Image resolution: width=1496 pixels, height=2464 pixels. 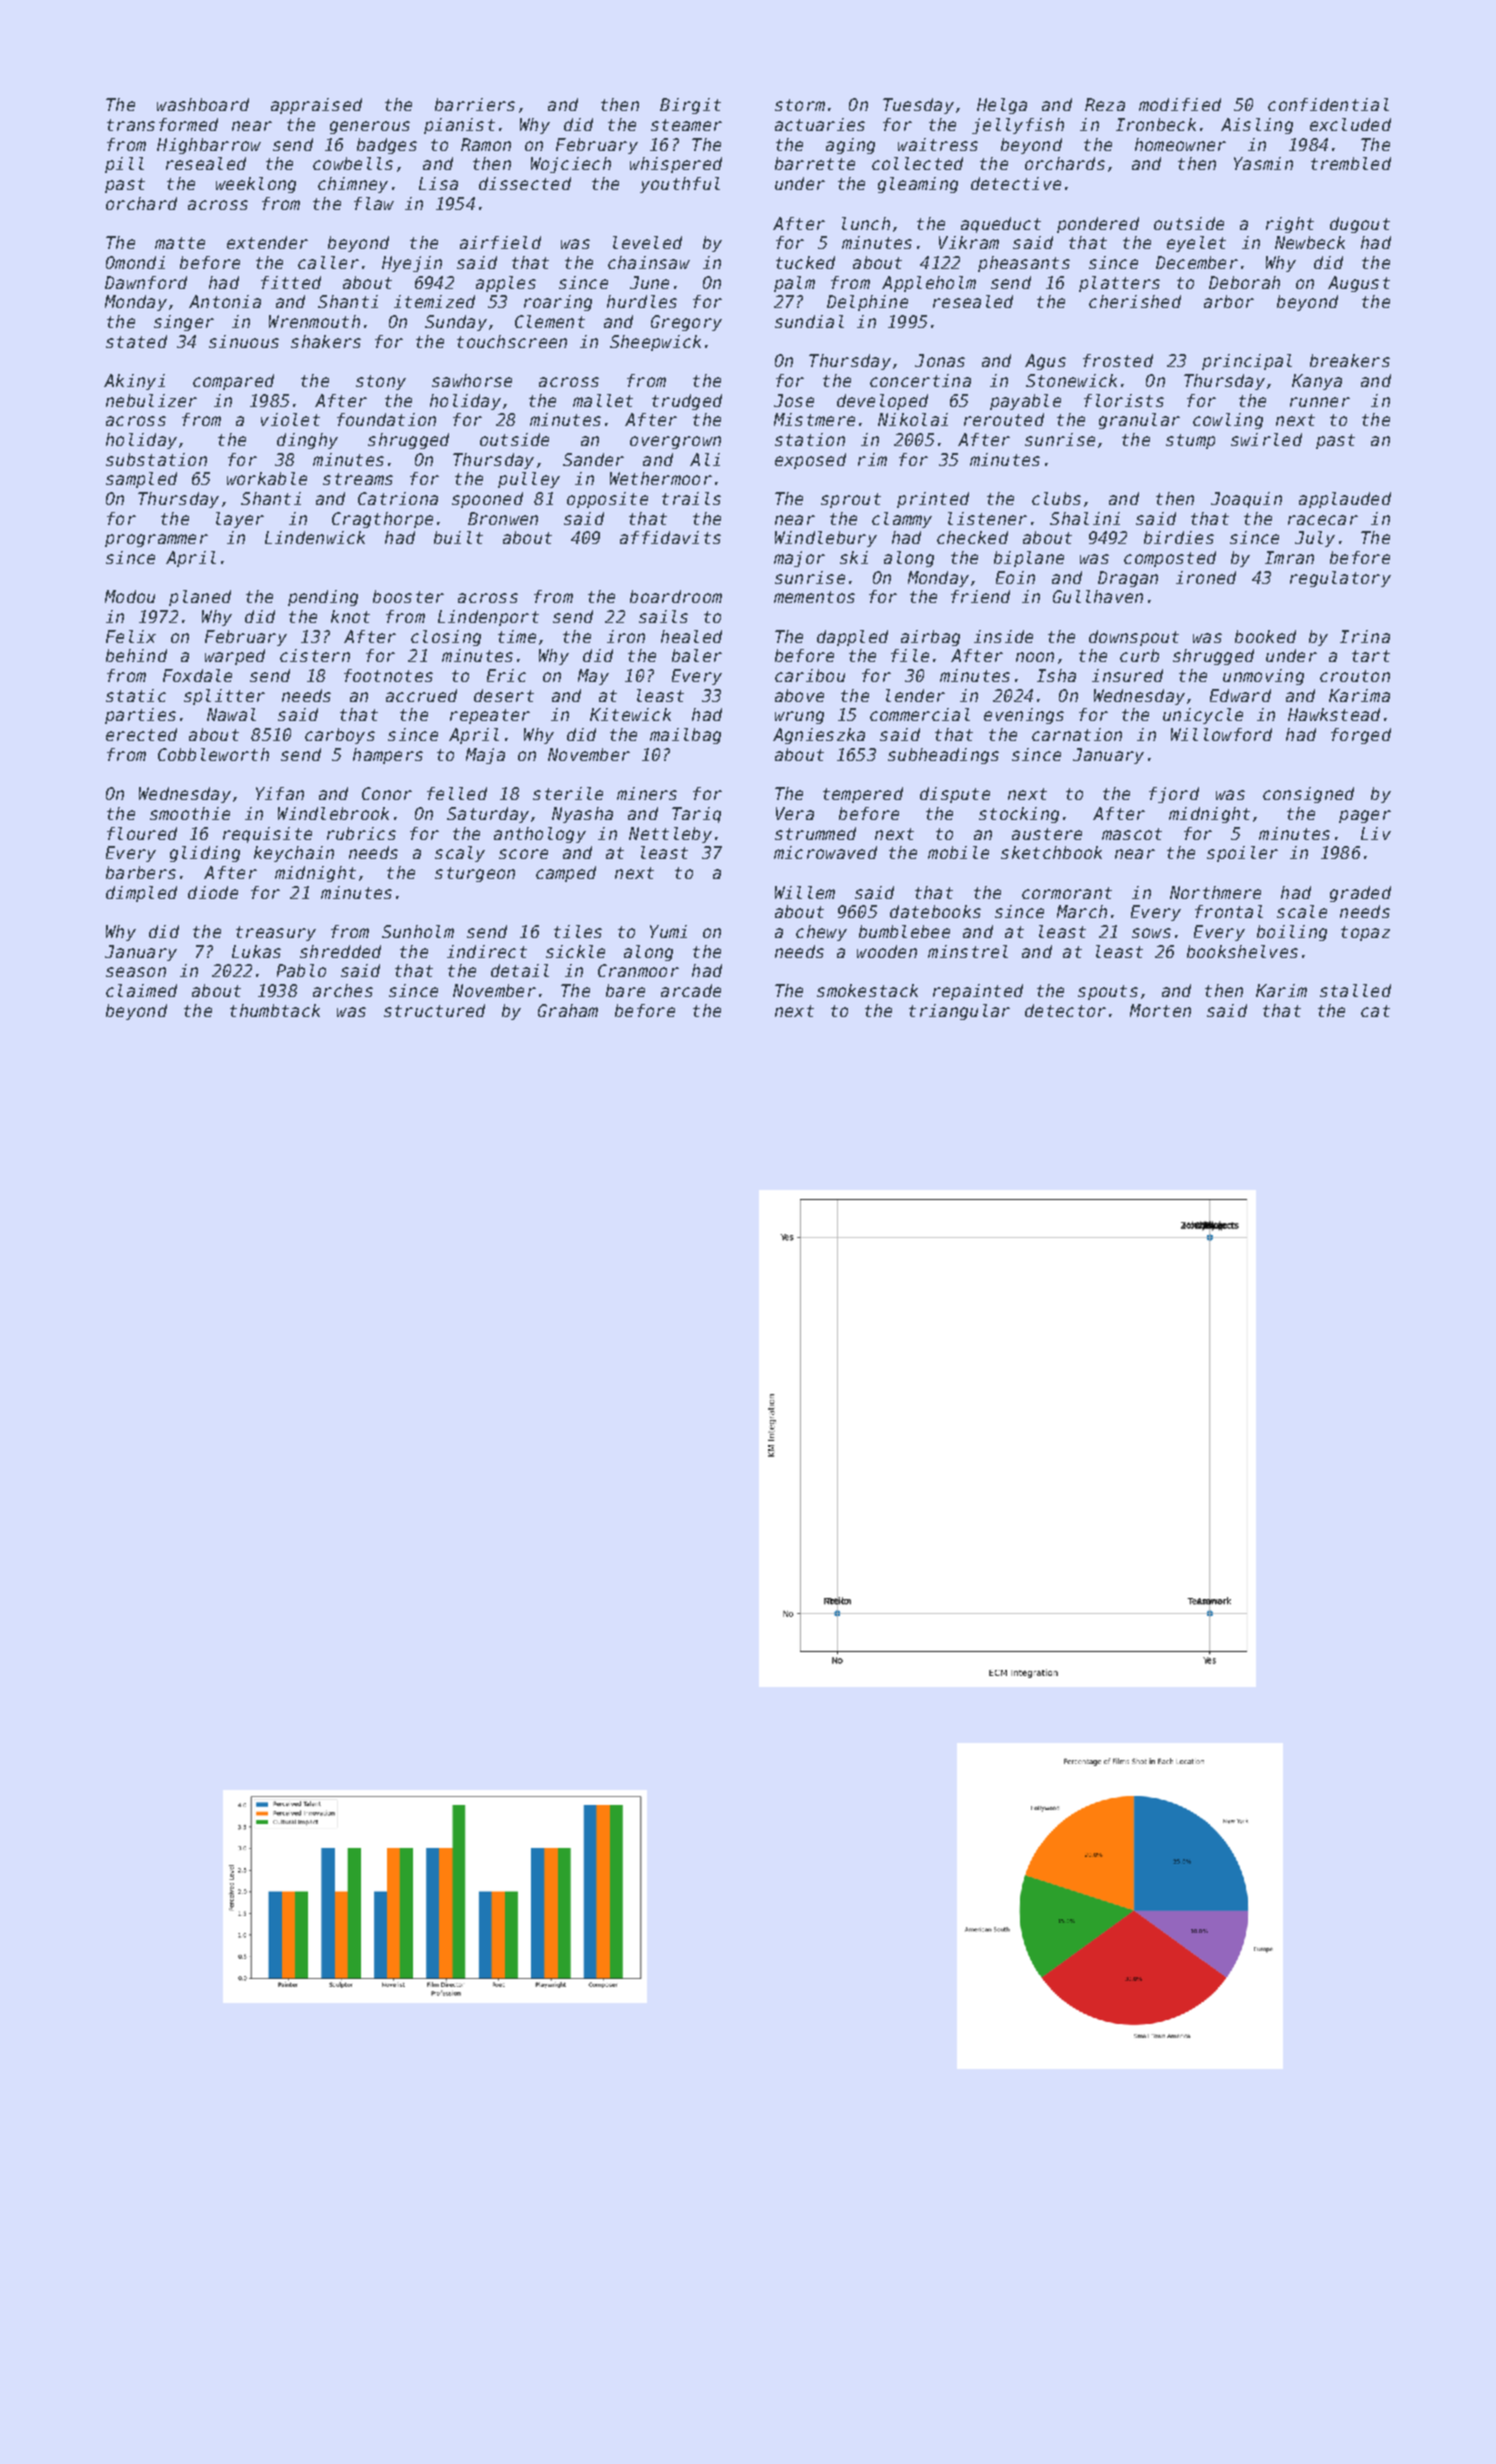 What do you see at coordinates (696, 815) in the screenshot?
I see `Tariq` at bounding box center [696, 815].
